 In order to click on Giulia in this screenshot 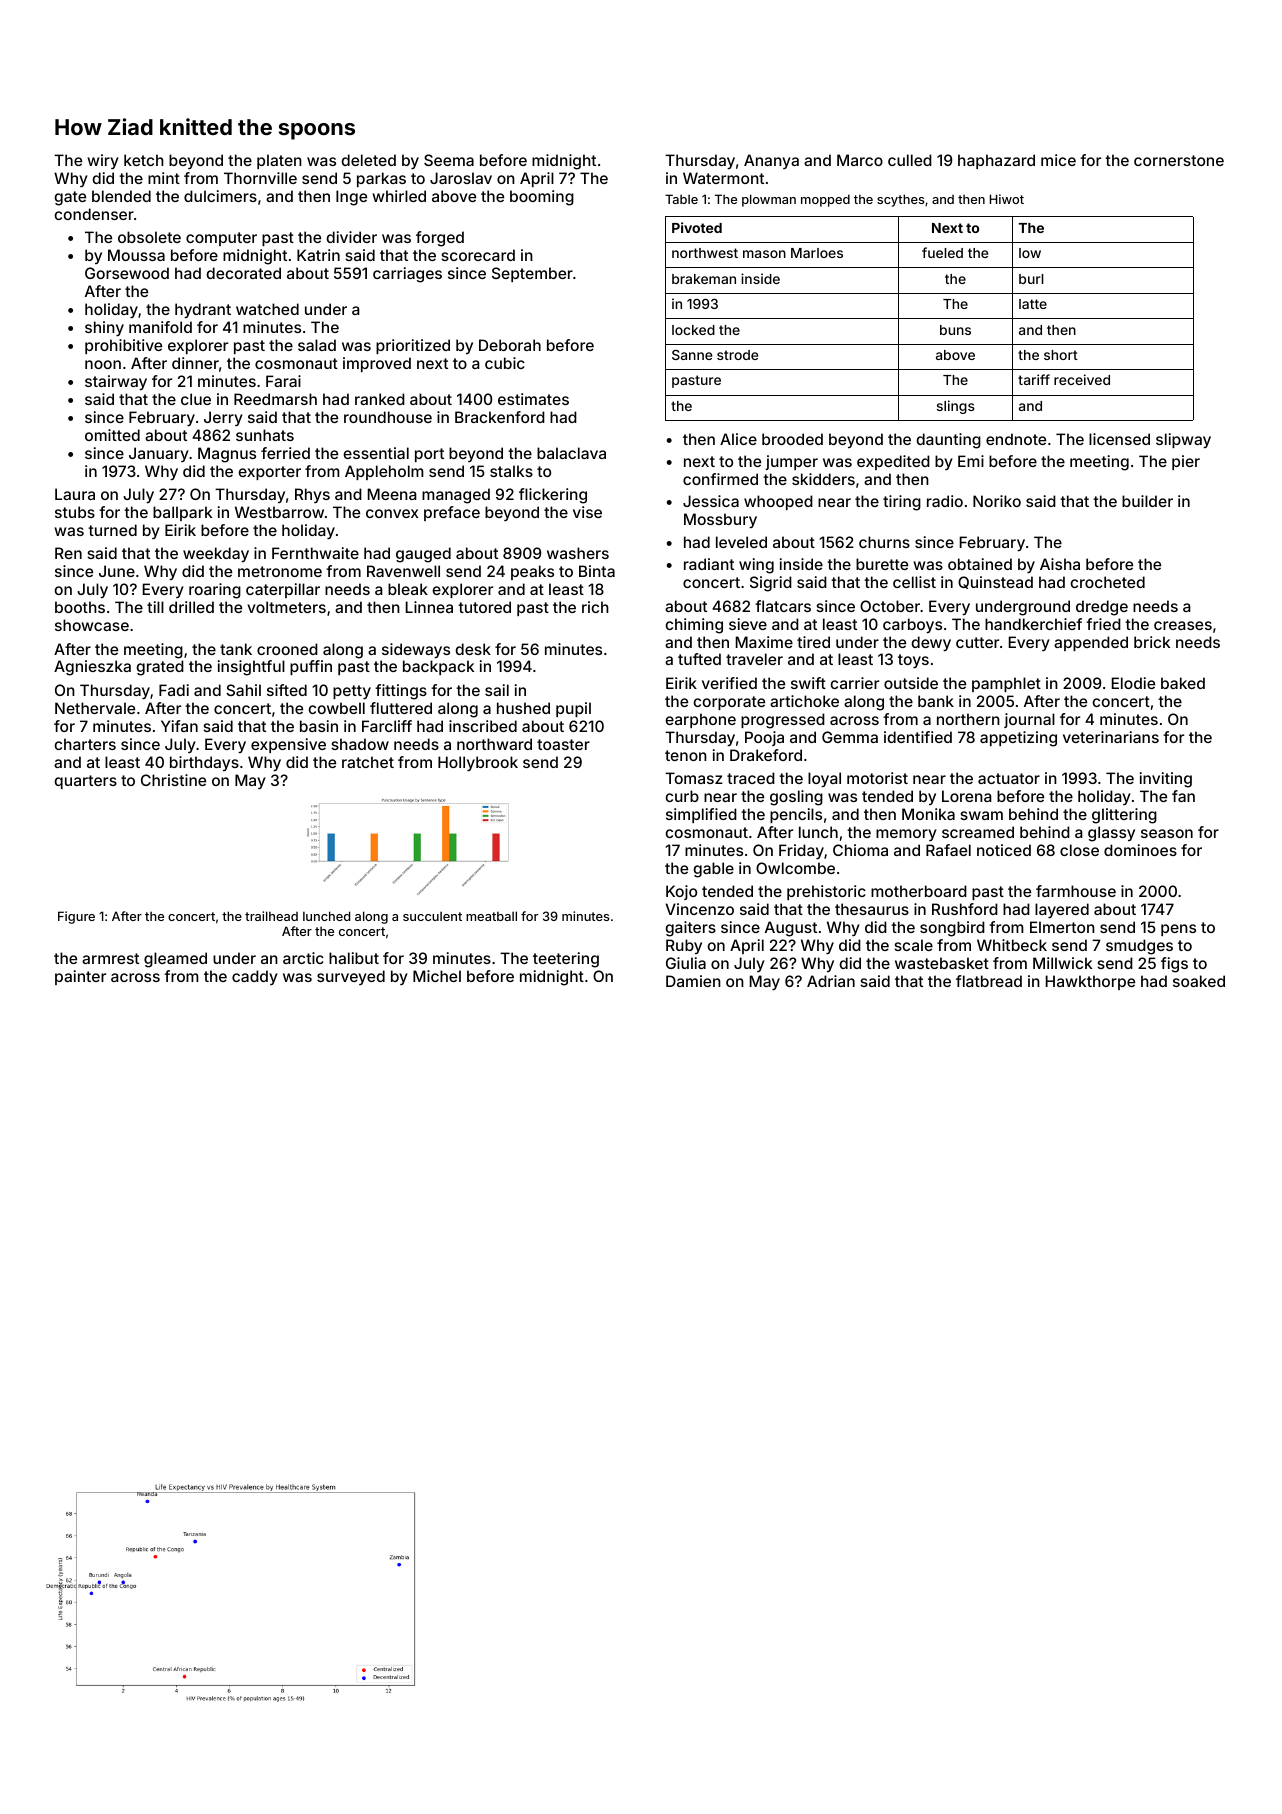, I will do `click(686, 963)`.
